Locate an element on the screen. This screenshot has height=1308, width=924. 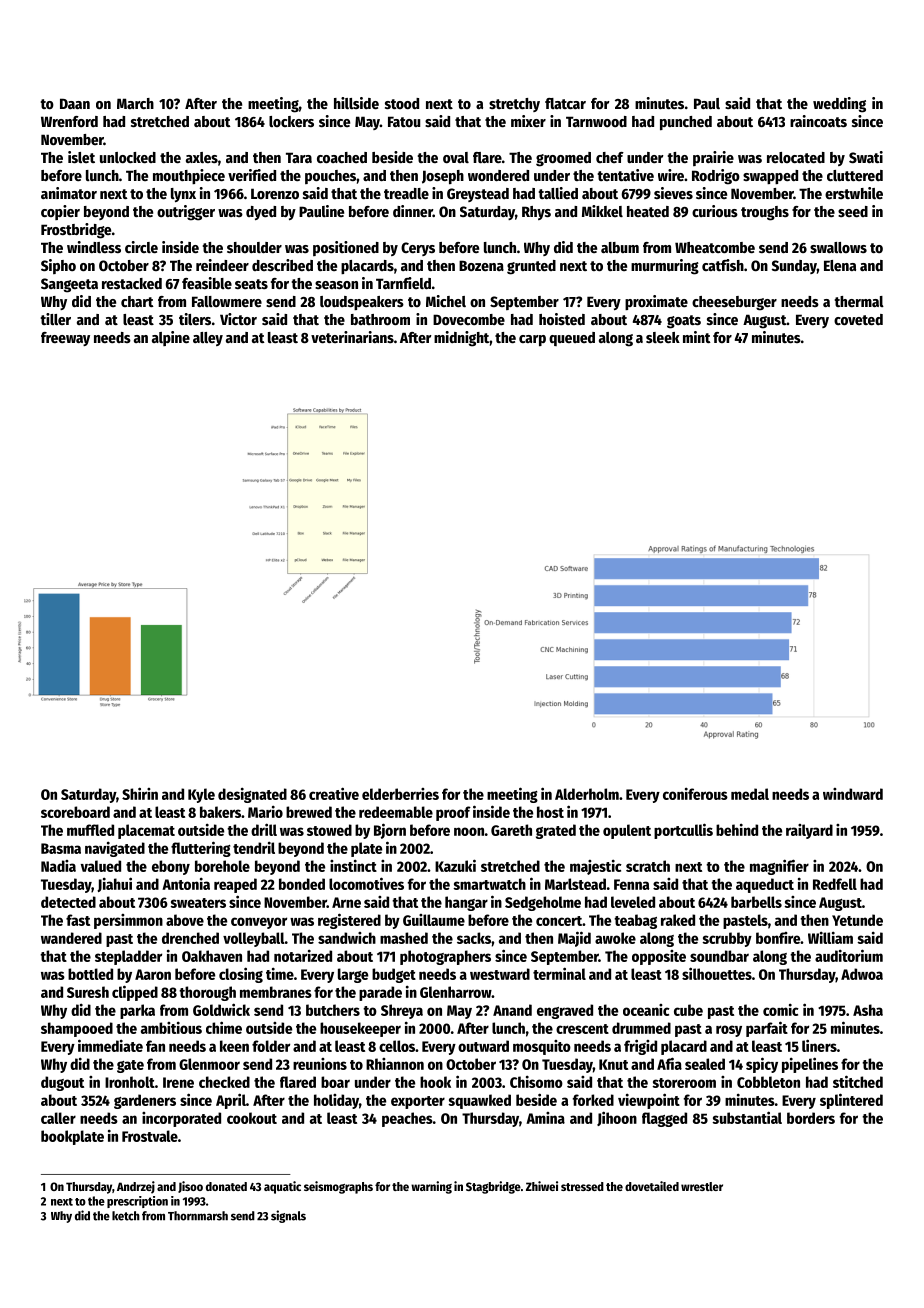
copier is located at coordinates (60, 212).
